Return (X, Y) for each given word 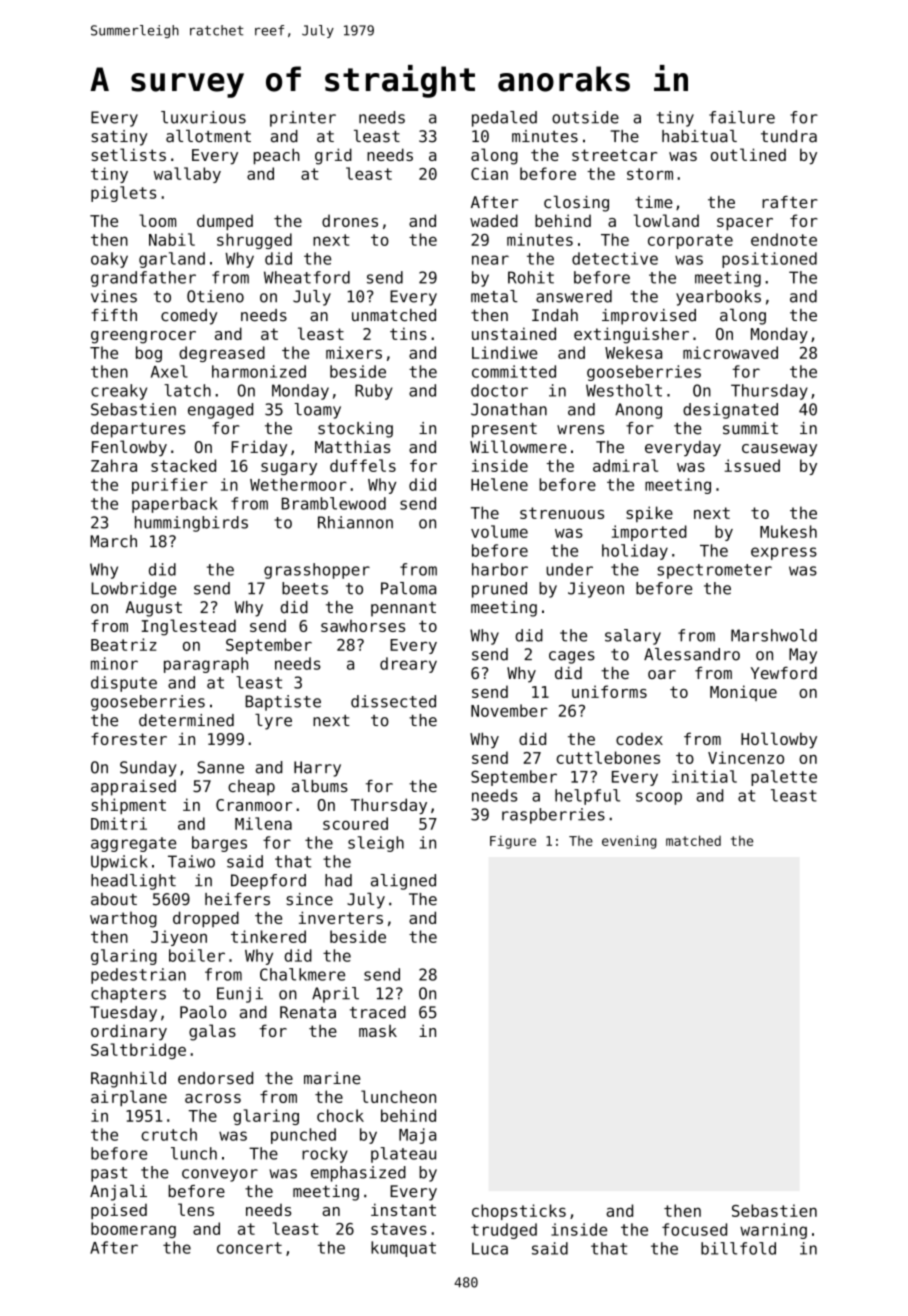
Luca (490, 1248)
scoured (355, 823)
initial (704, 776)
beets (305, 588)
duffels (363, 465)
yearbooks (718, 298)
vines (114, 296)
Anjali (118, 1193)
